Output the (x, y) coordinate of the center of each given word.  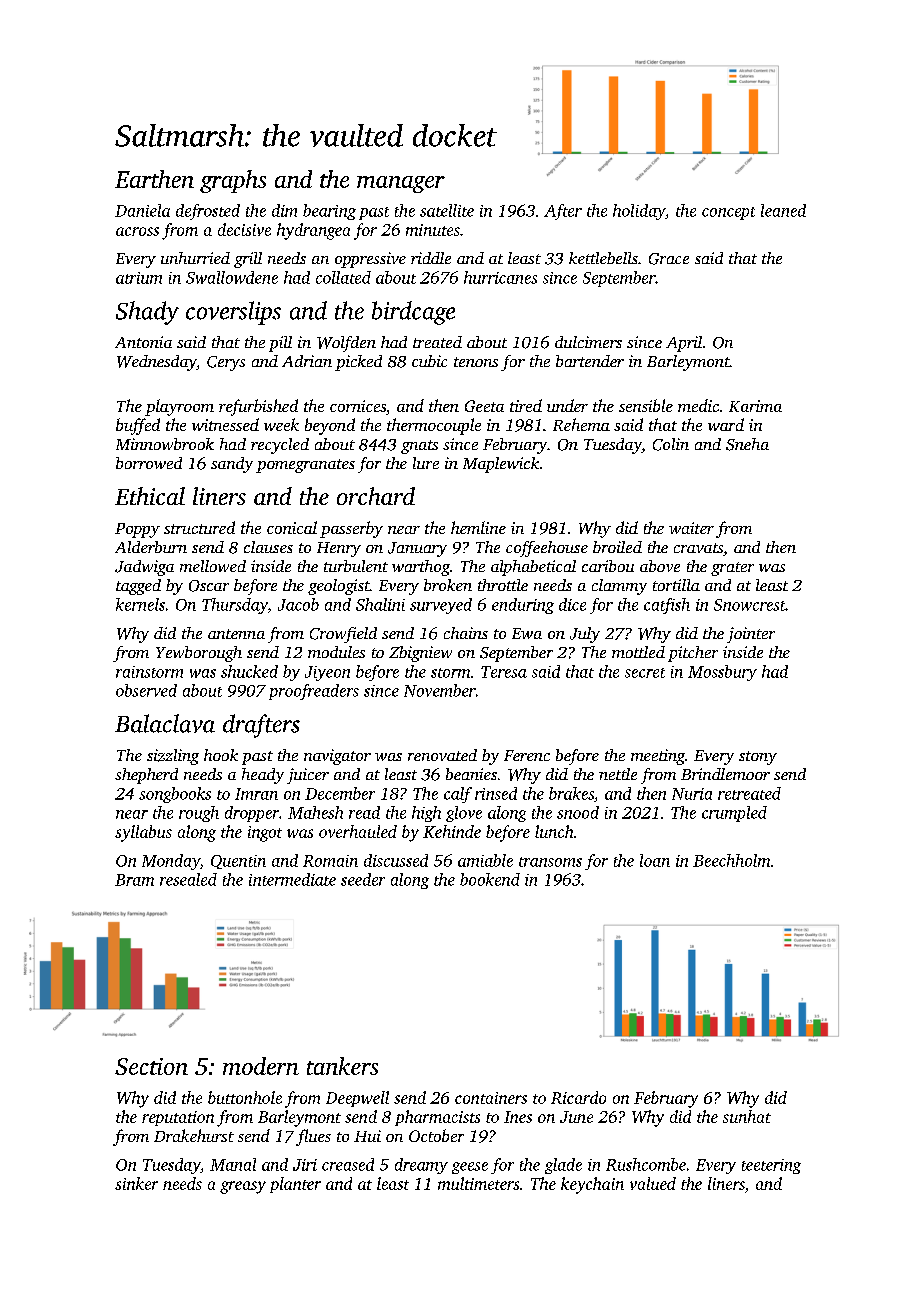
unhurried (195, 258)
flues (313, 1137)
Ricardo (578, 1097)
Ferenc (527, 755)
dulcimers (588, 342)
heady (263, 776)
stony (758, 758)
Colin (671, 444)
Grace (669, 259)
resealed (188, 879)
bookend (490, 879)
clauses (268, 547)
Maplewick (501, 465)
